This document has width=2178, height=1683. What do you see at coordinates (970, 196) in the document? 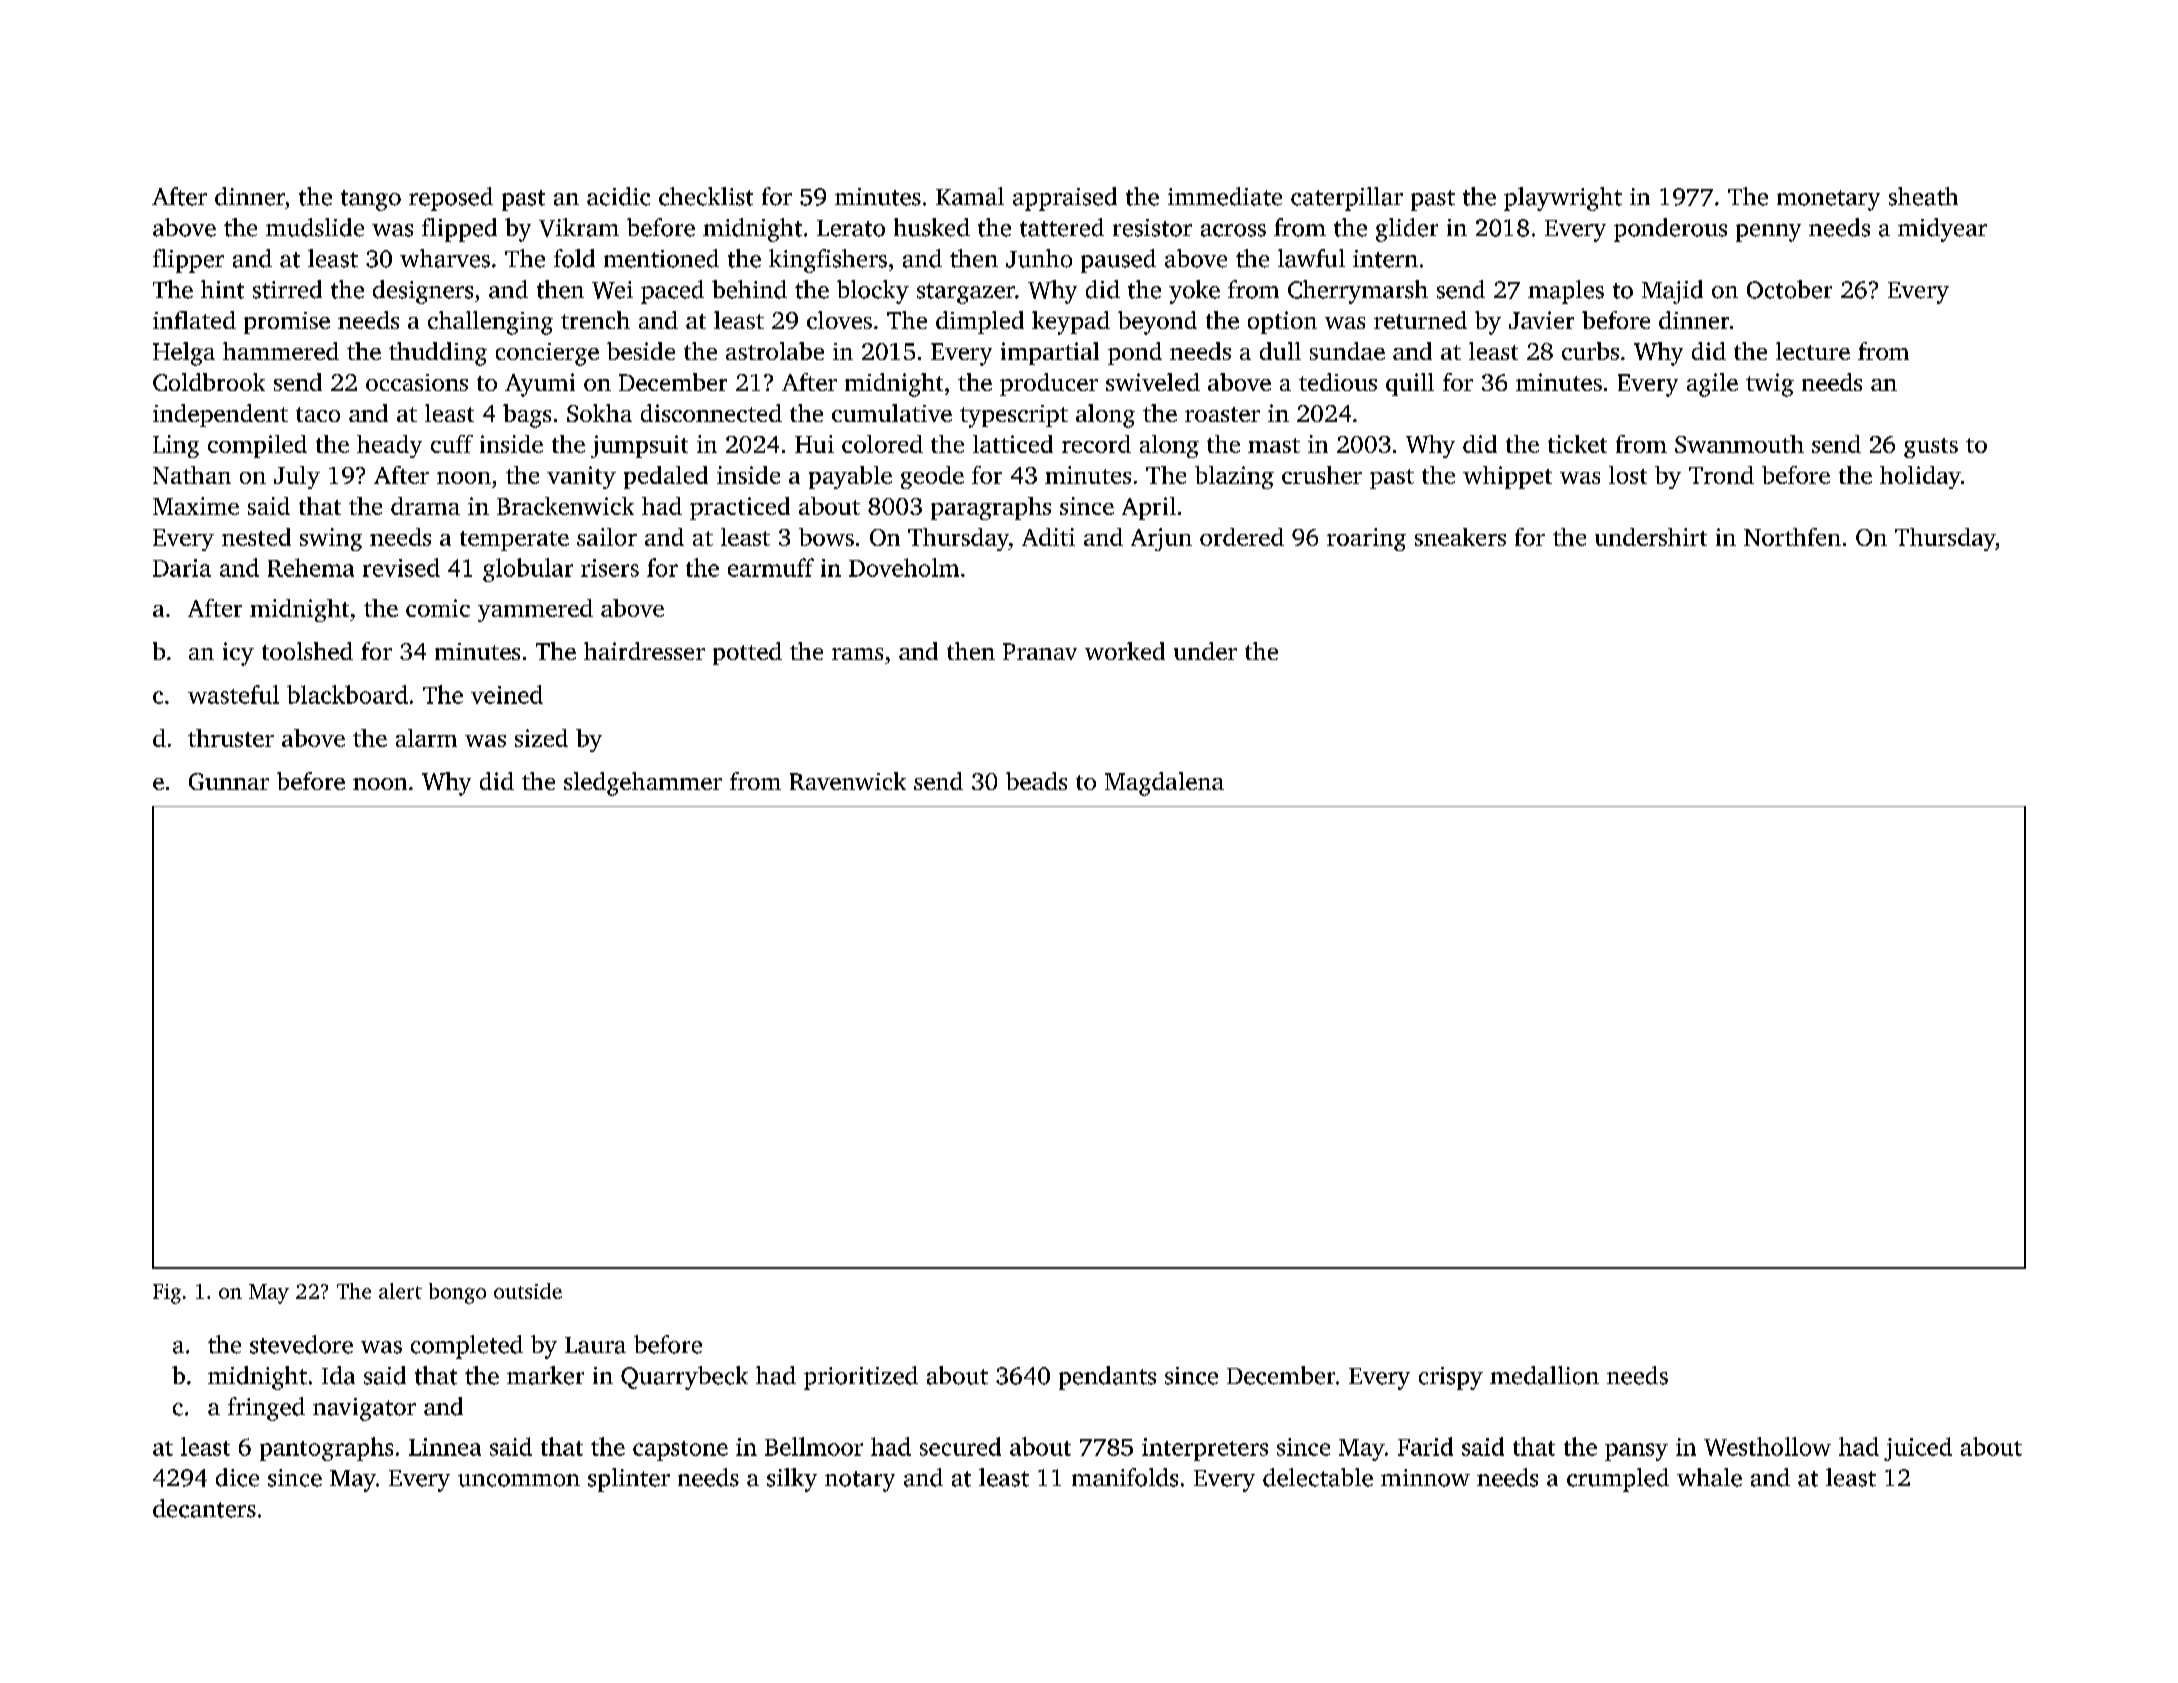
I see `Kamal` at bounding box center [970, 196].
